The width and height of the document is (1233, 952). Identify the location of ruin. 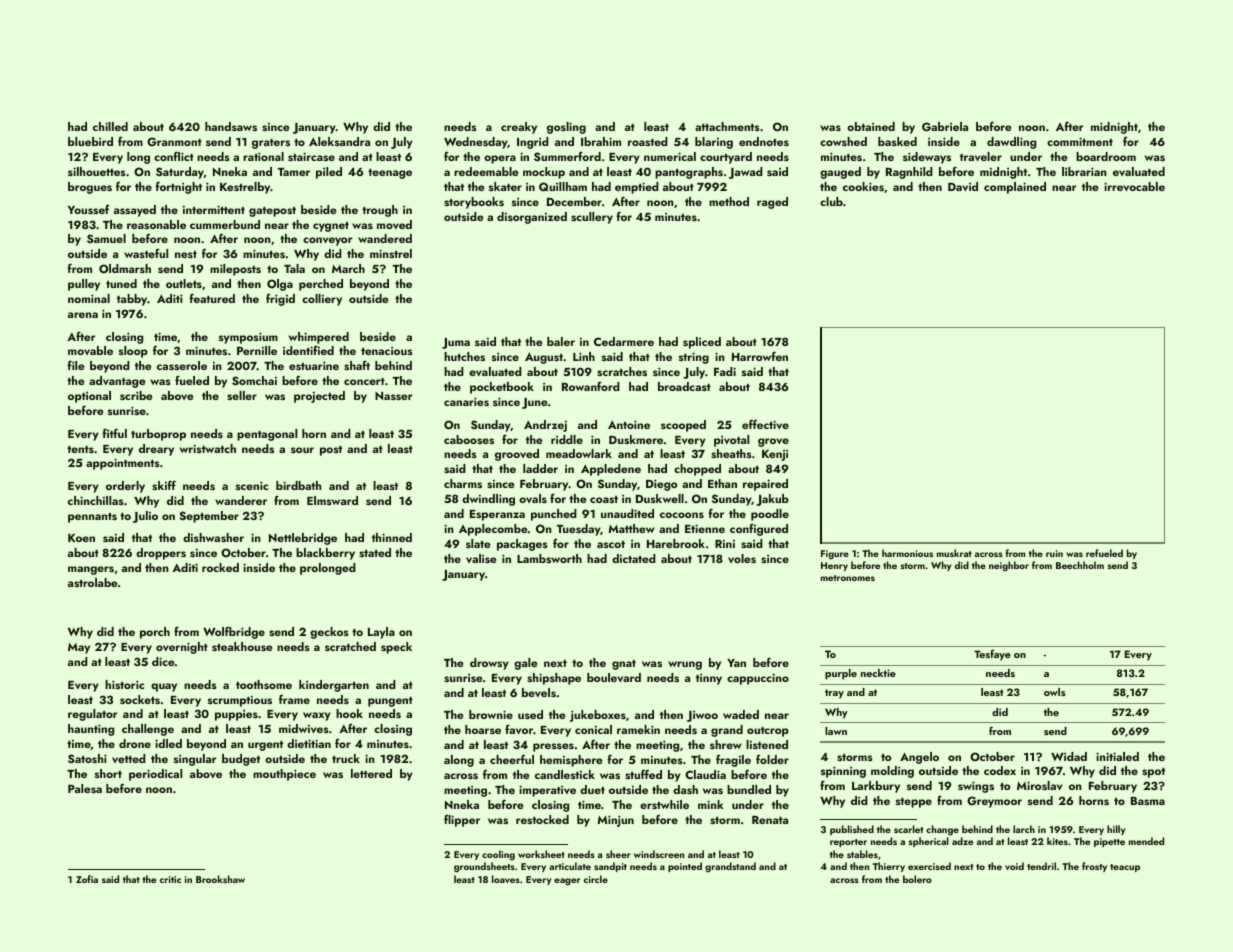
(1054, 553).
